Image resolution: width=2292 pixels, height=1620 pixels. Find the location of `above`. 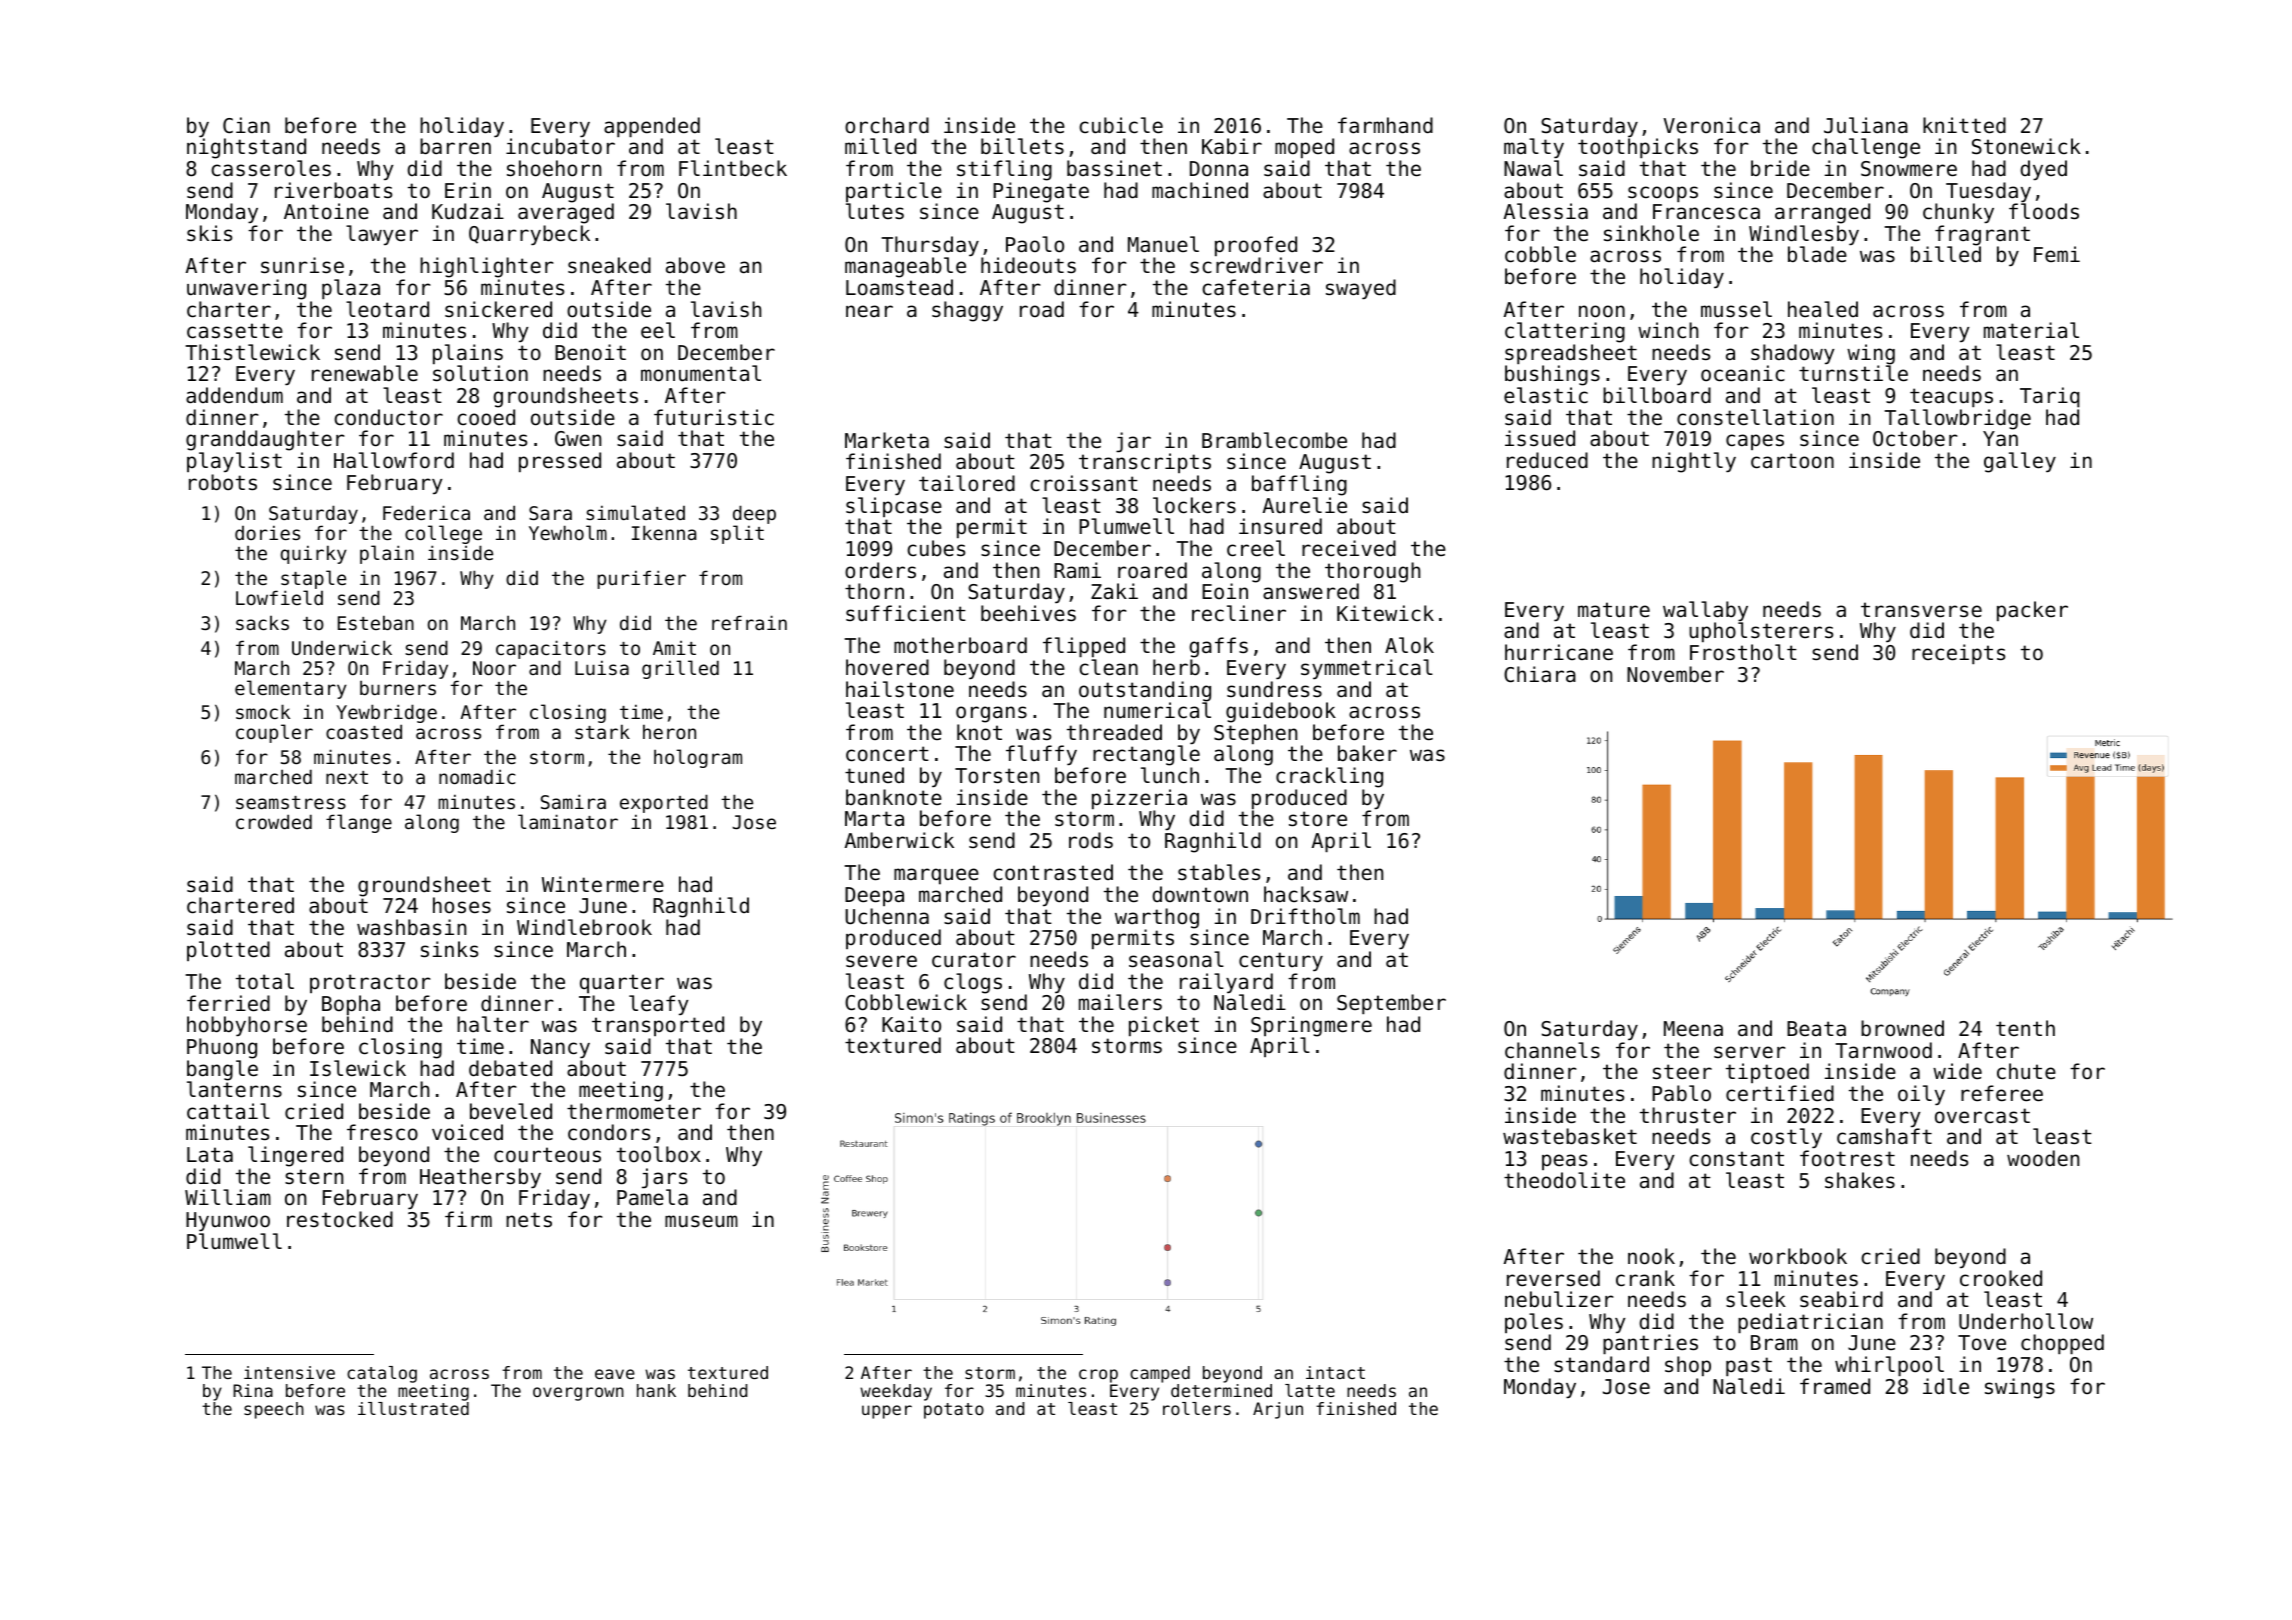

above is located at coordinates (695, 265).
